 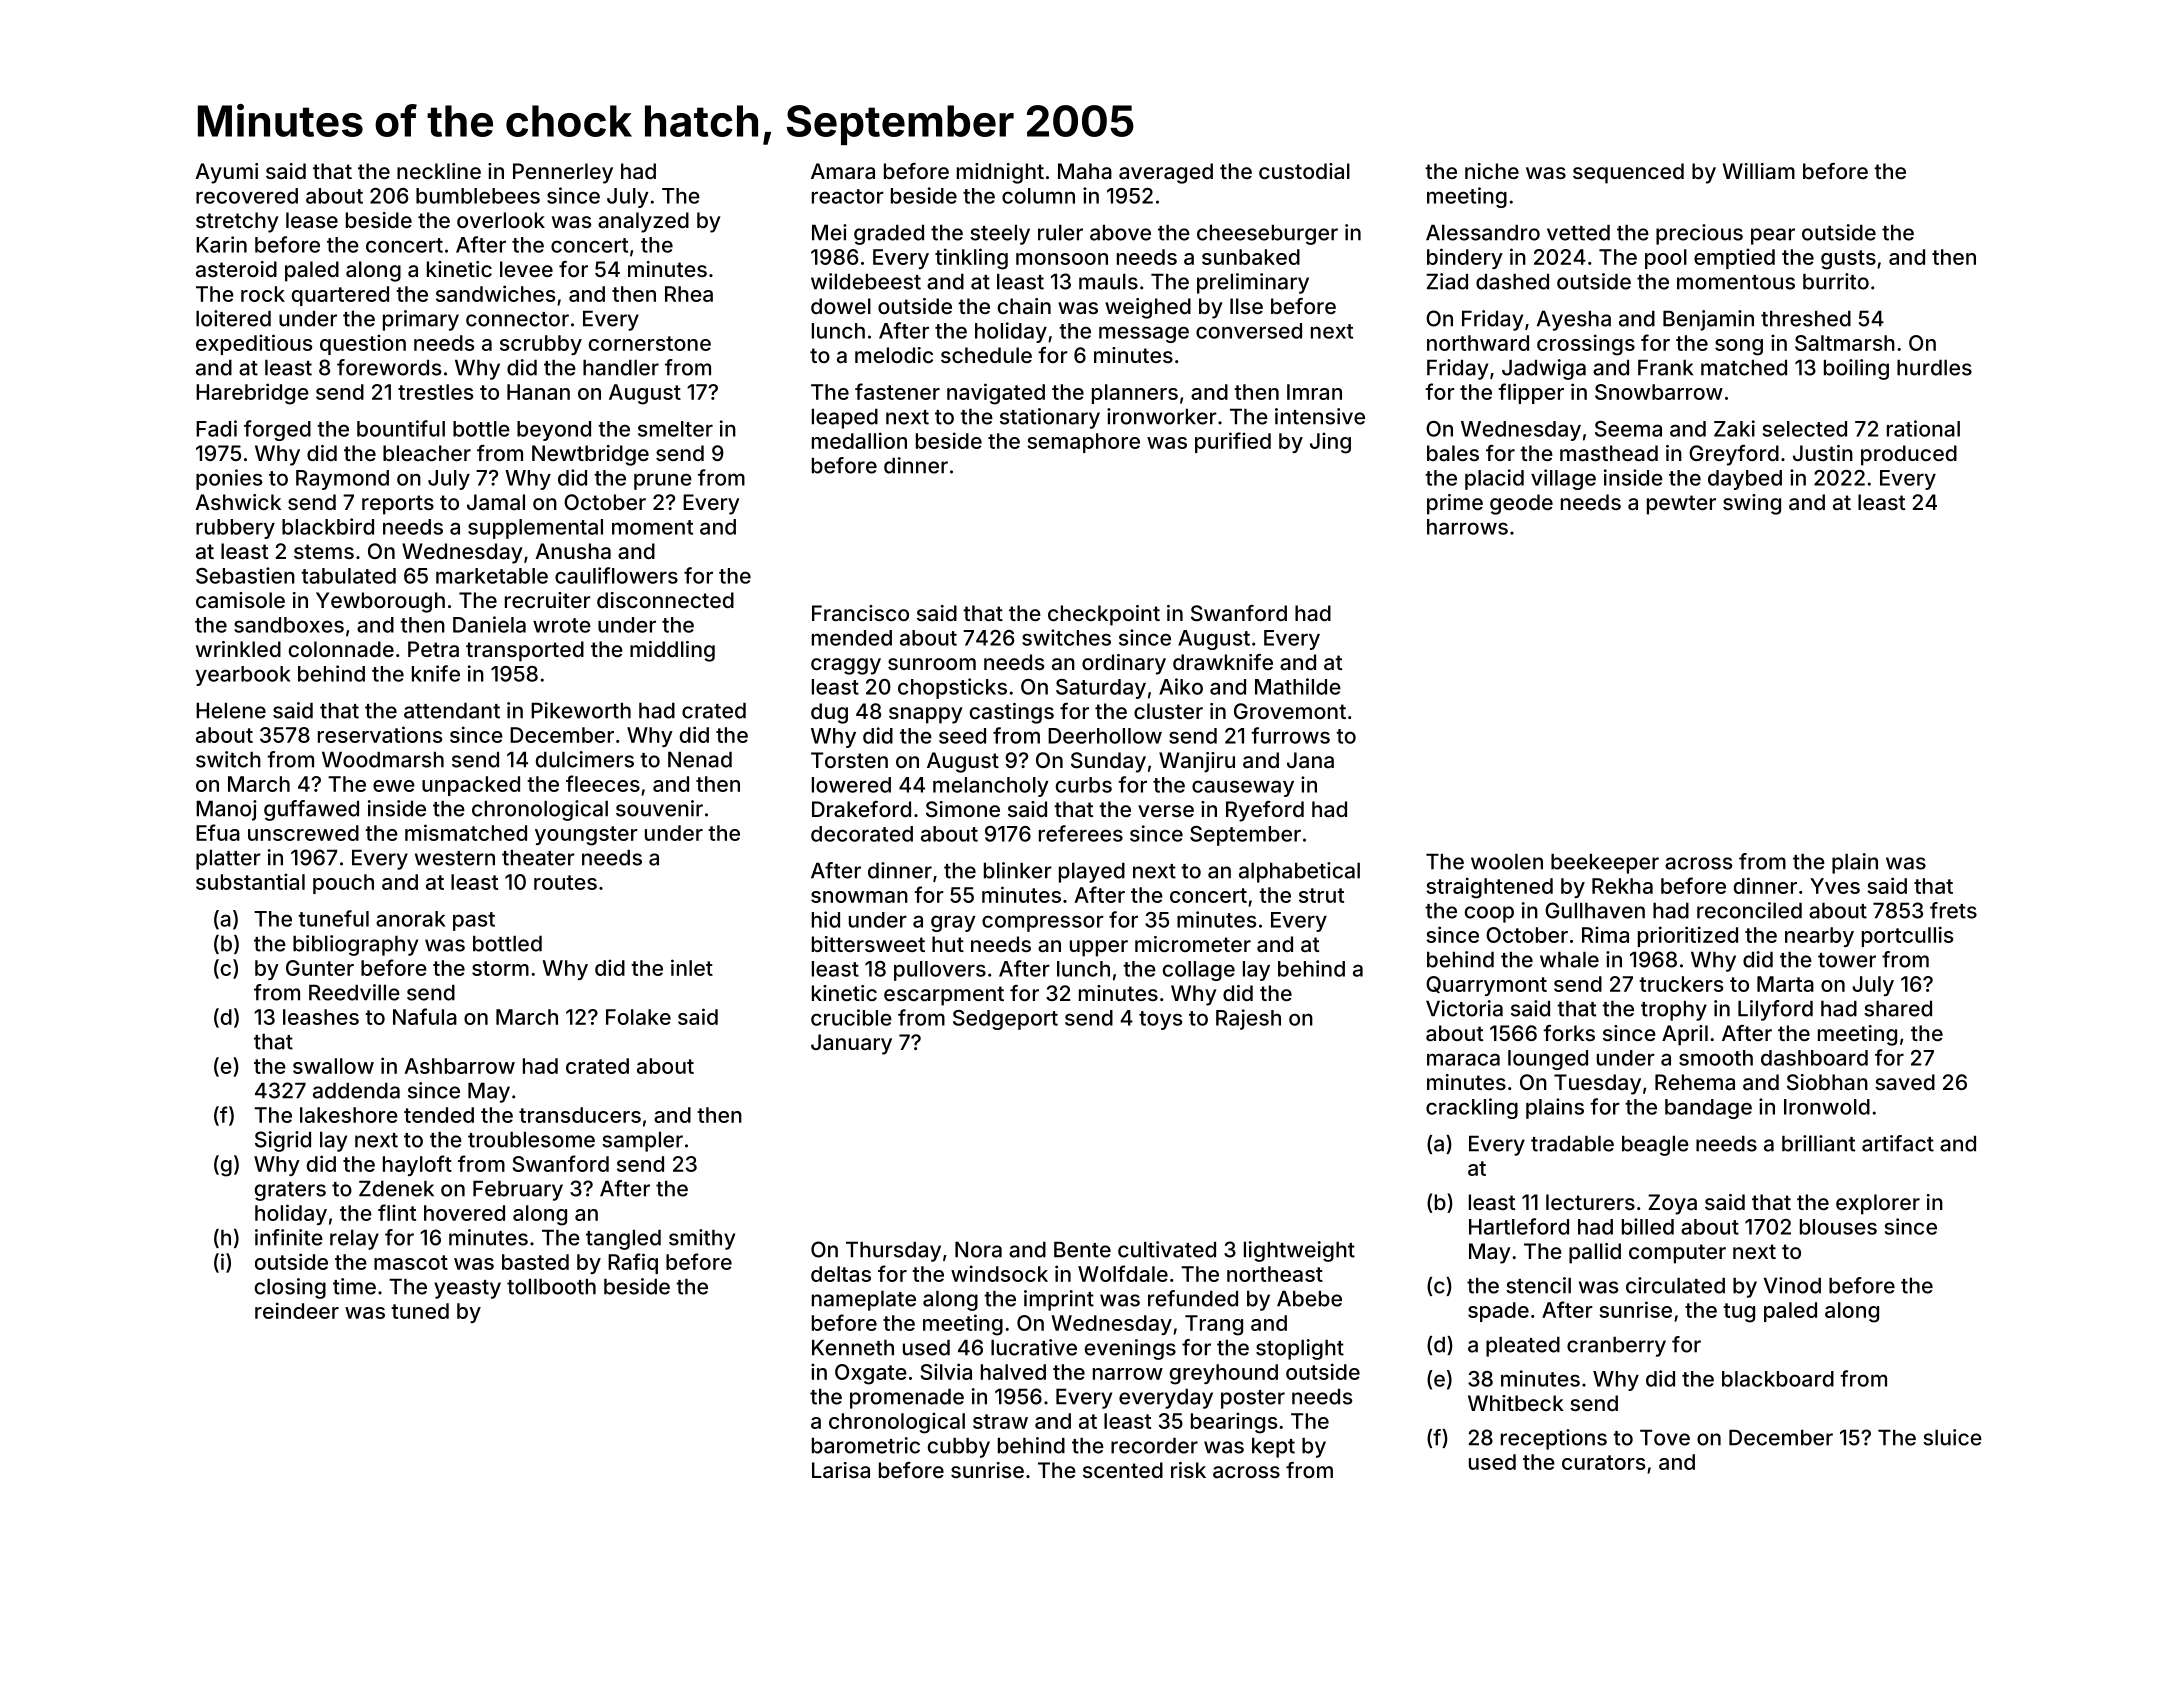 What do you see at coordinates (1492, 171) in the screenshot?
I see `niche` at bounding box center [1492, 171].
